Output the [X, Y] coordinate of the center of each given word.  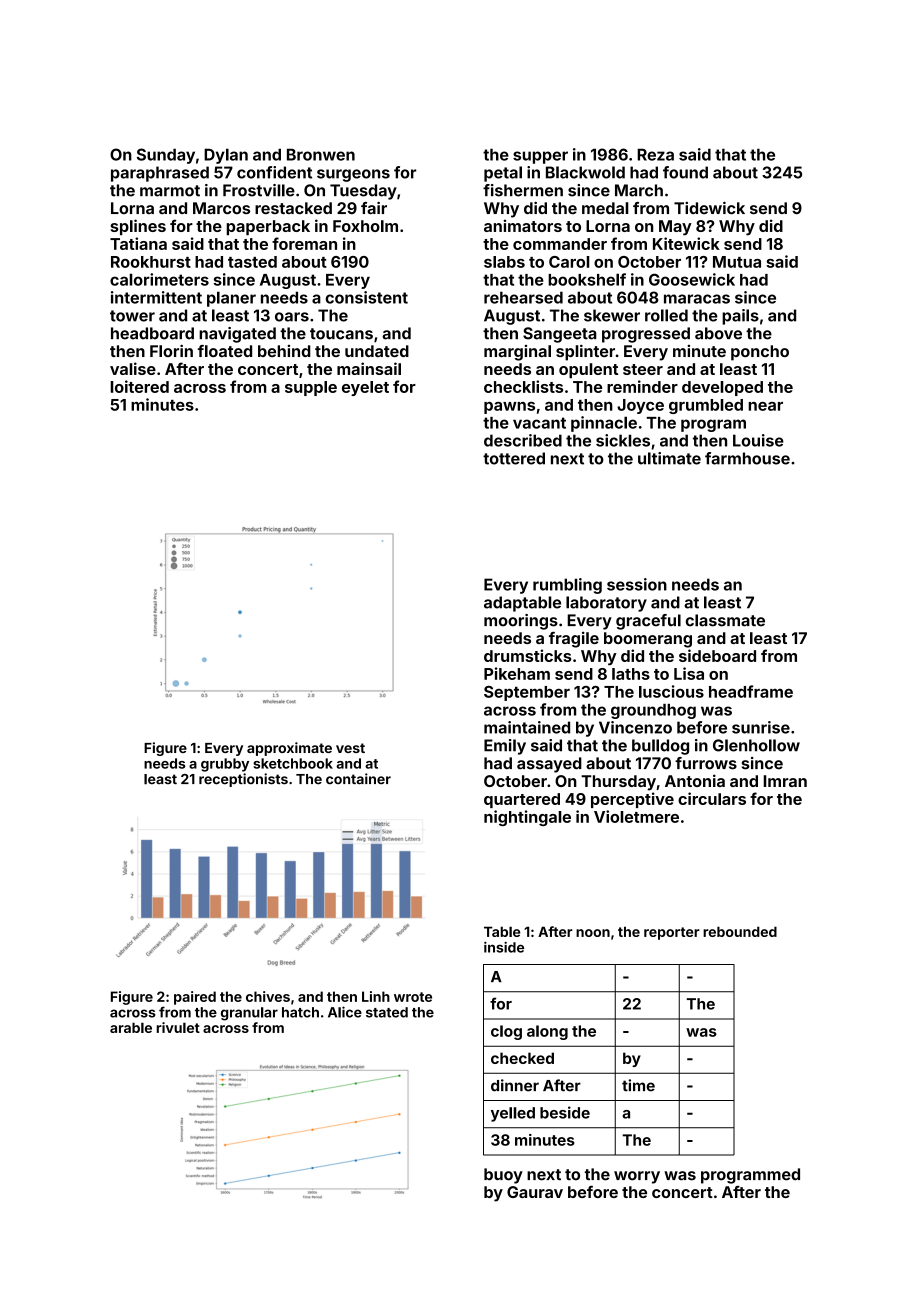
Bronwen [321, 154]
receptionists [243, 780]
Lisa [689, 673]
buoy [503, 1176]
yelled [513, 1114]
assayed [549, 765]
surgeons [353, 175]
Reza [655, 154]
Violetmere [636, 816]
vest [350, 748]
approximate [289, 749]
